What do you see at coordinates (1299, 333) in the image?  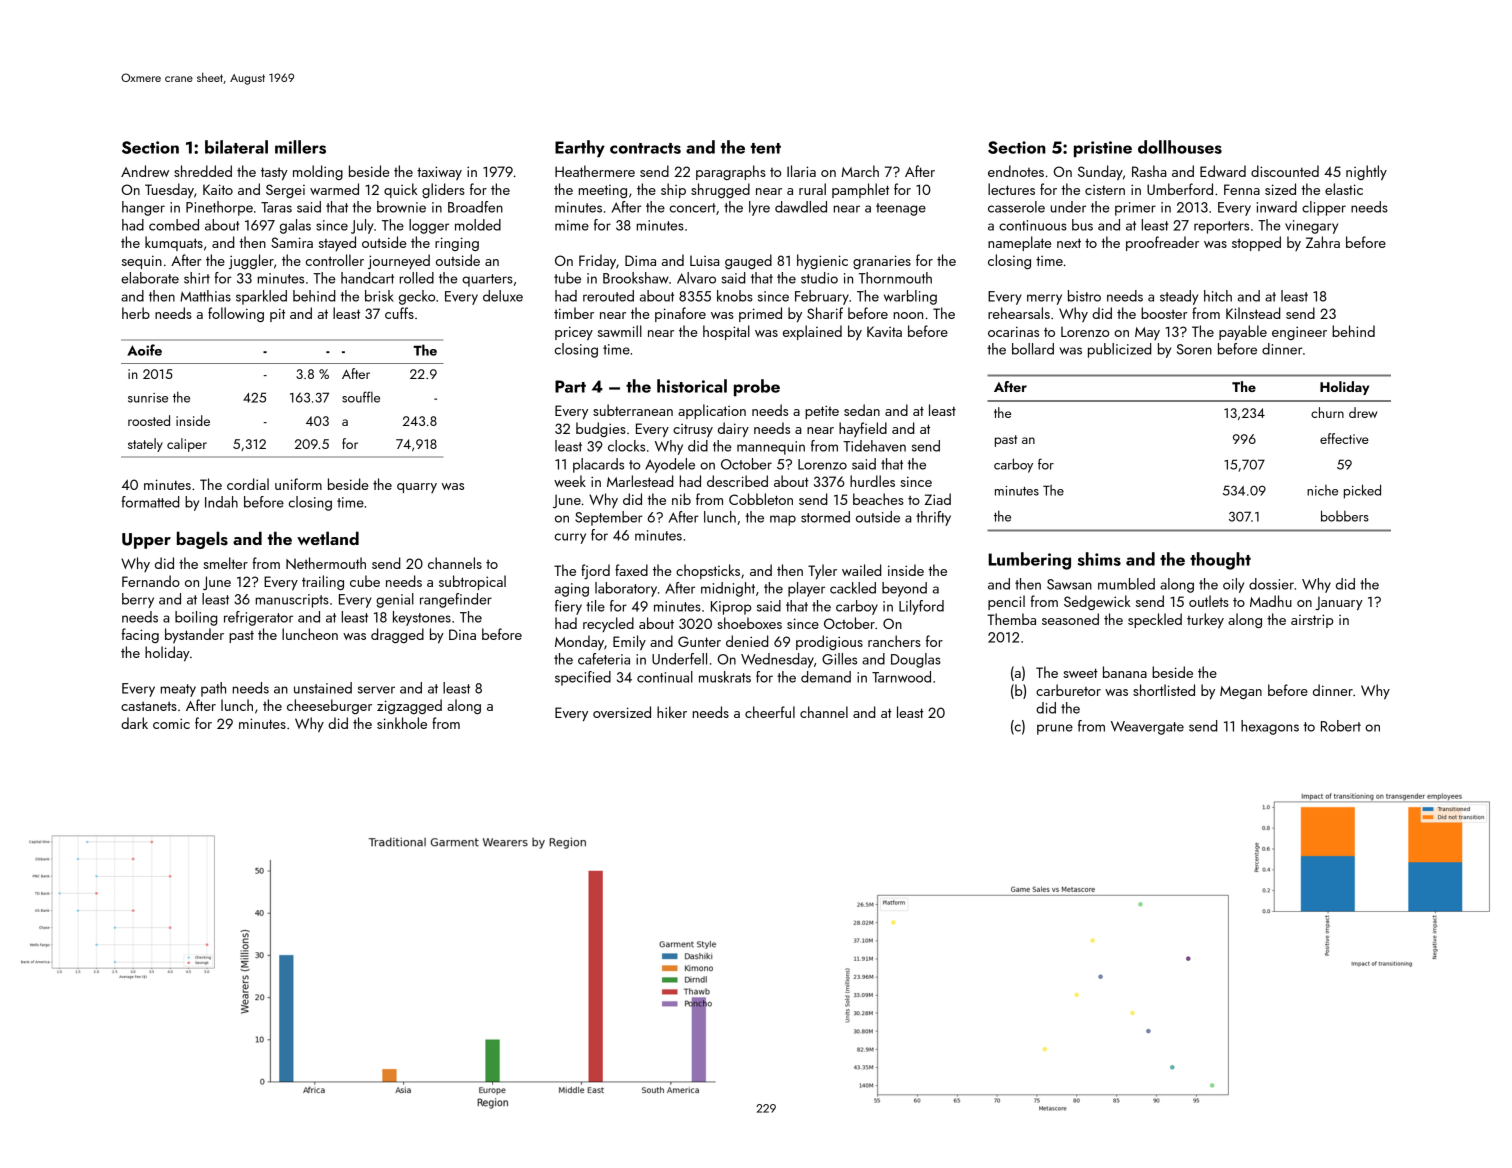 I see `engineer` at bounding box center [1299, 333].
